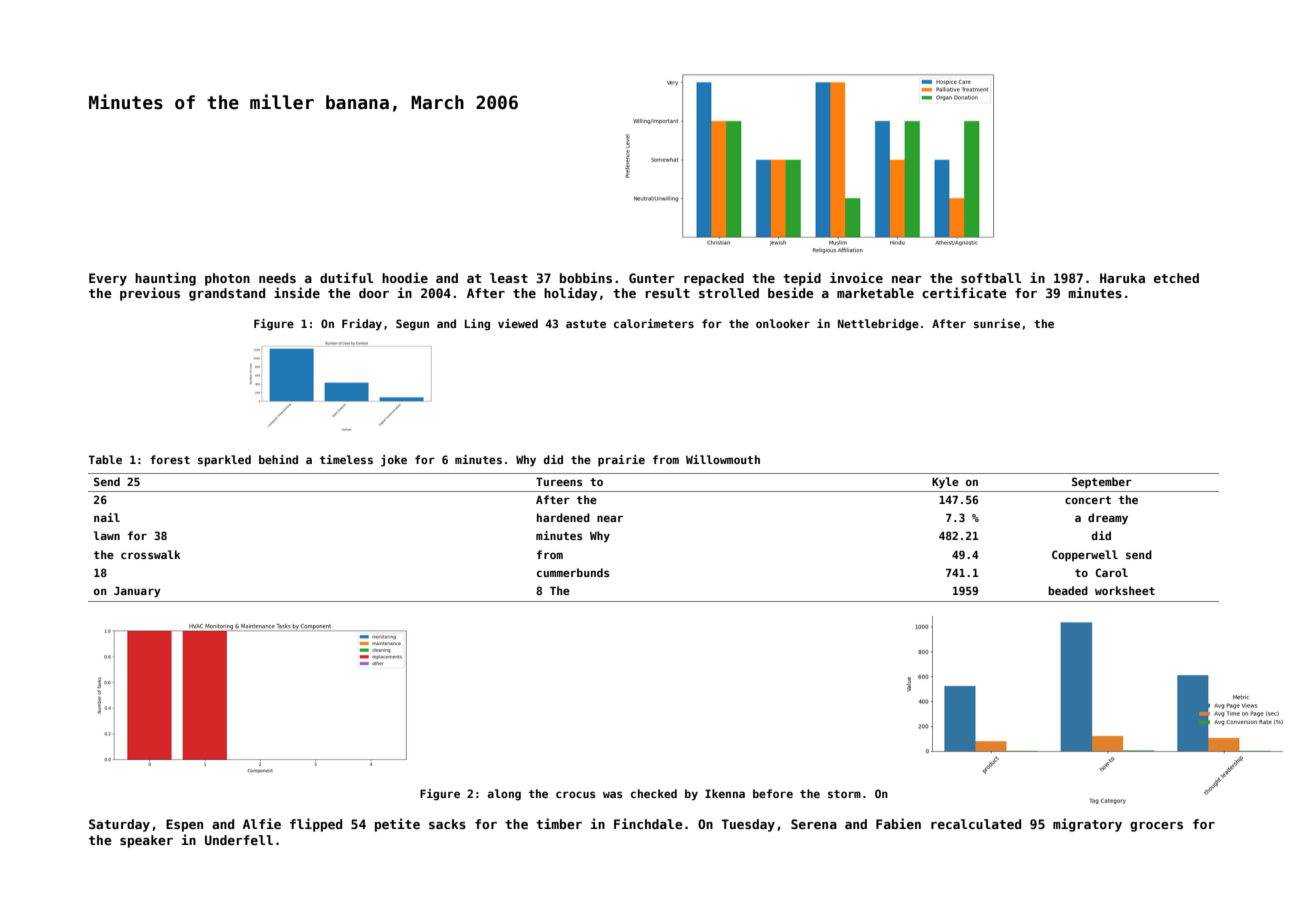  I want to click on onlooker, so click(783, 323).
